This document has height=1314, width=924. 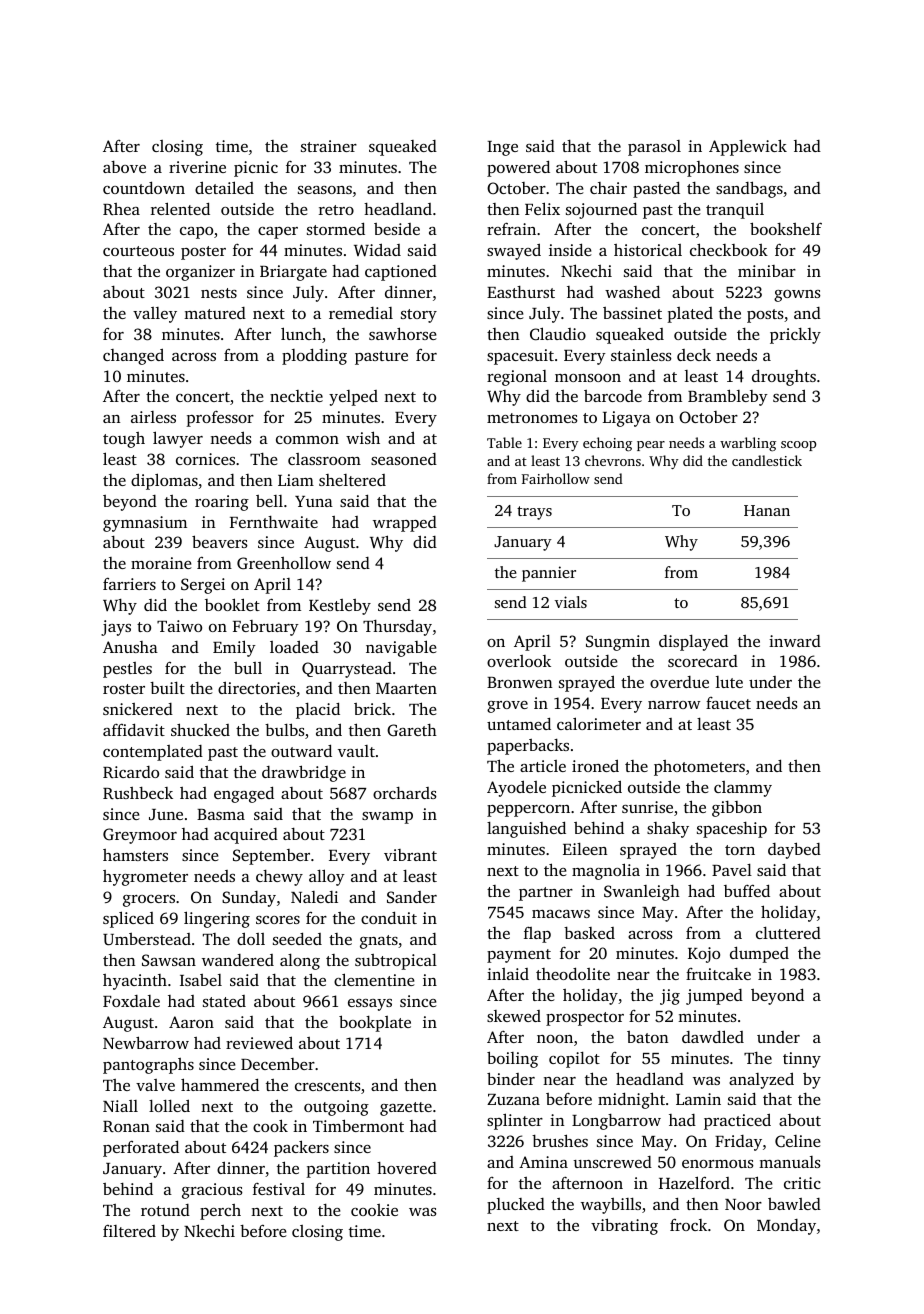 What do you see at coordinates (249, 899) in the document?
I see `Sunday` at bounding box center [249, 899].
